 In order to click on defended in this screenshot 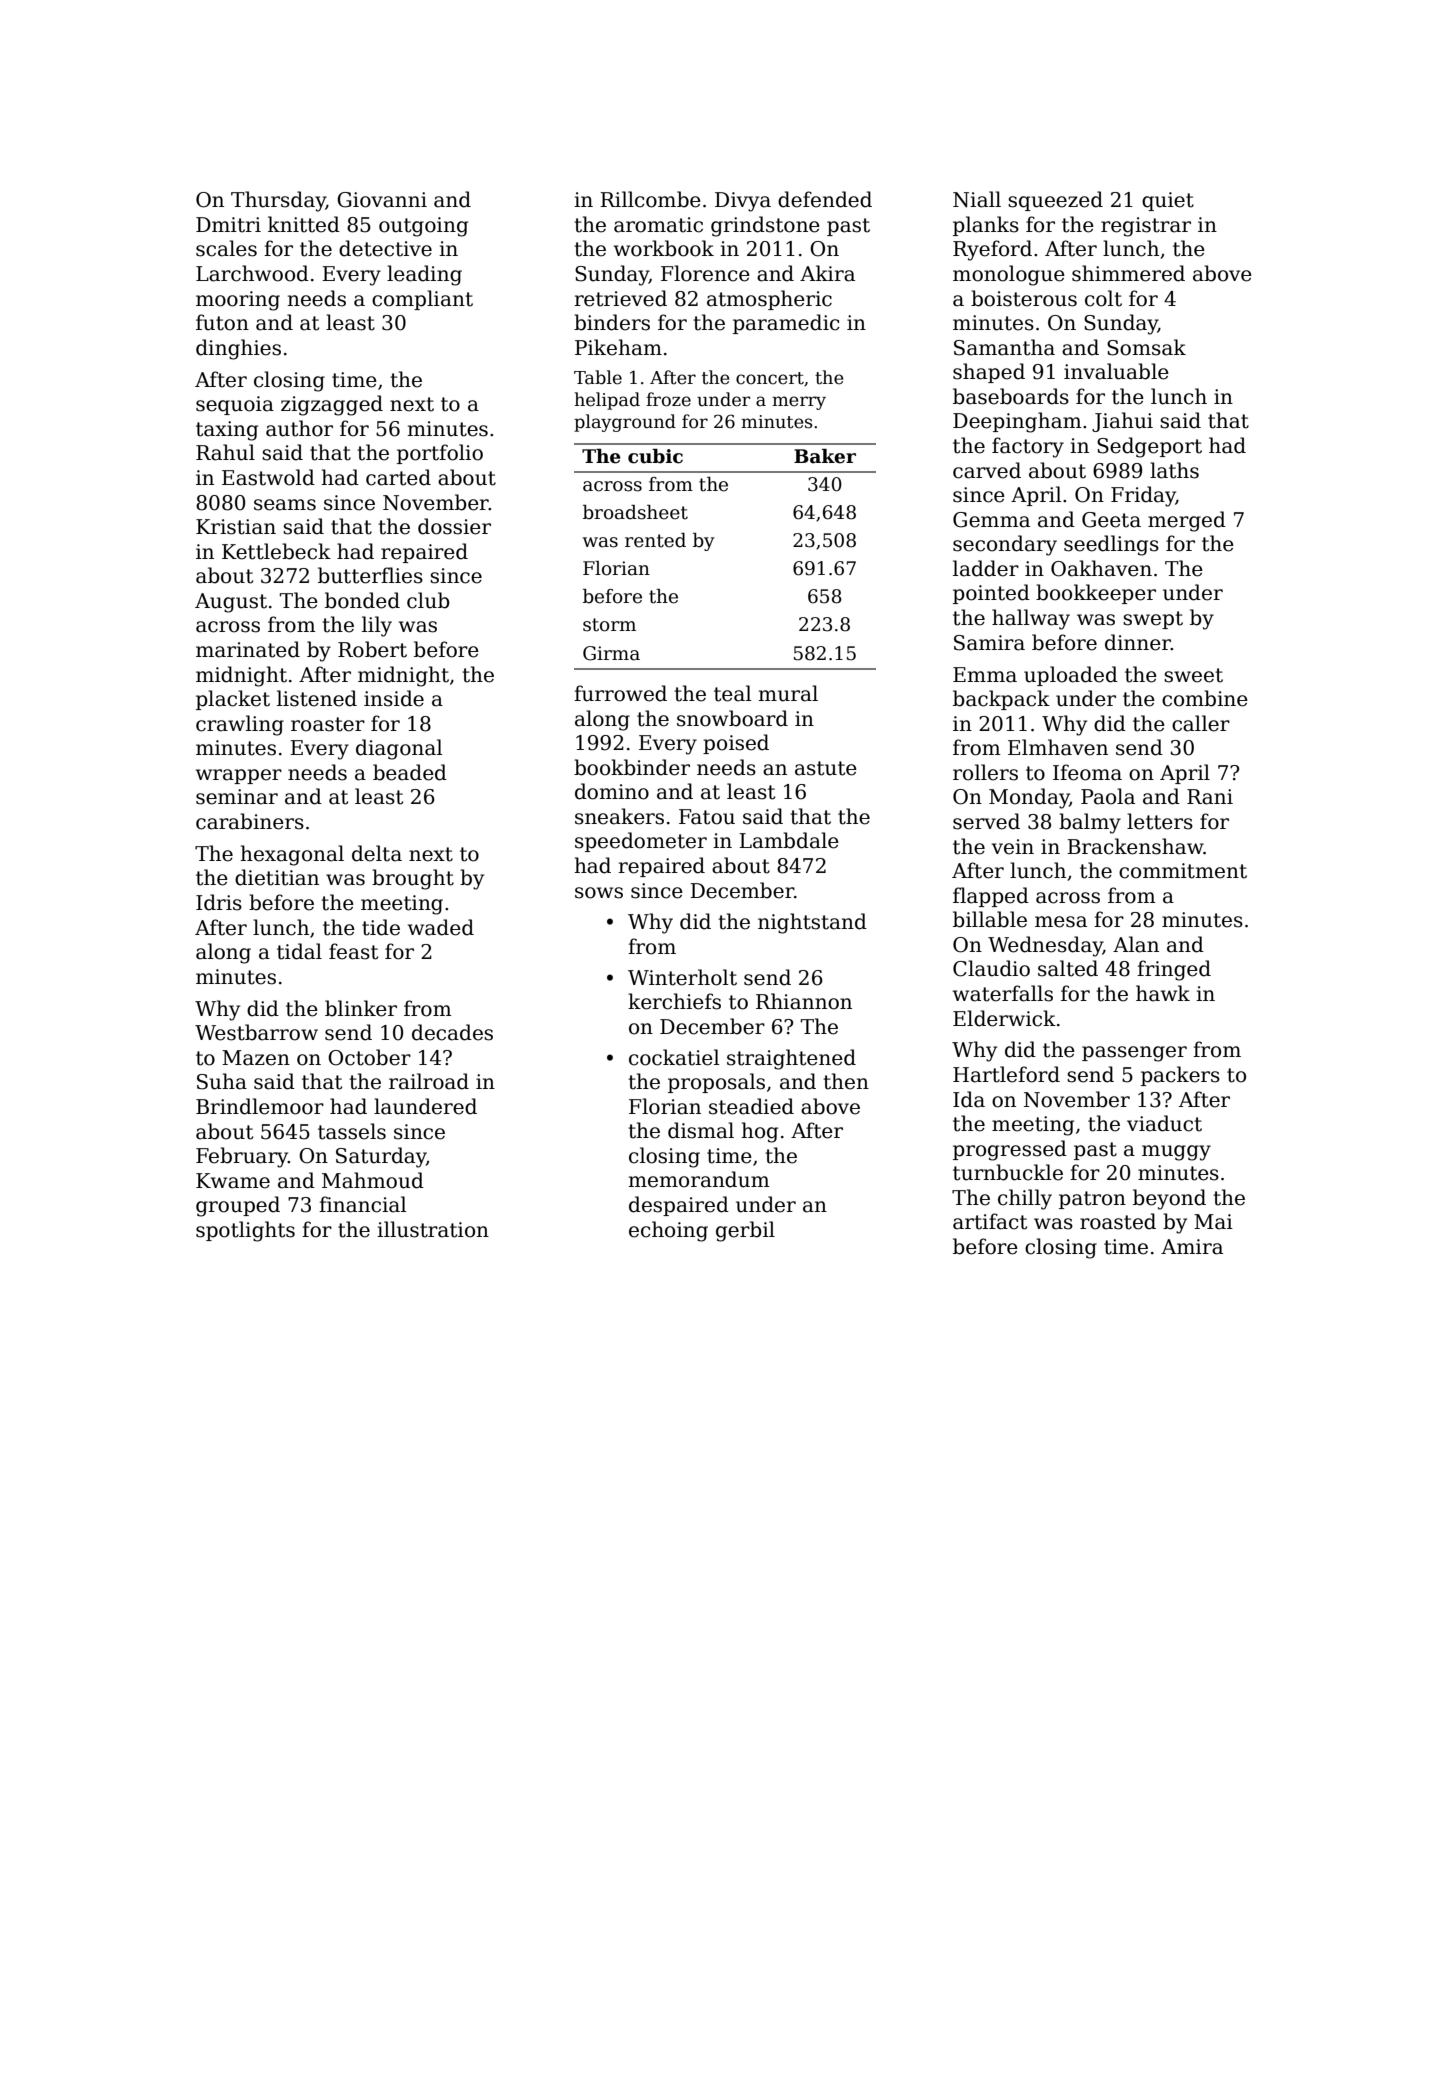, I will do `click(825, 199)`.
